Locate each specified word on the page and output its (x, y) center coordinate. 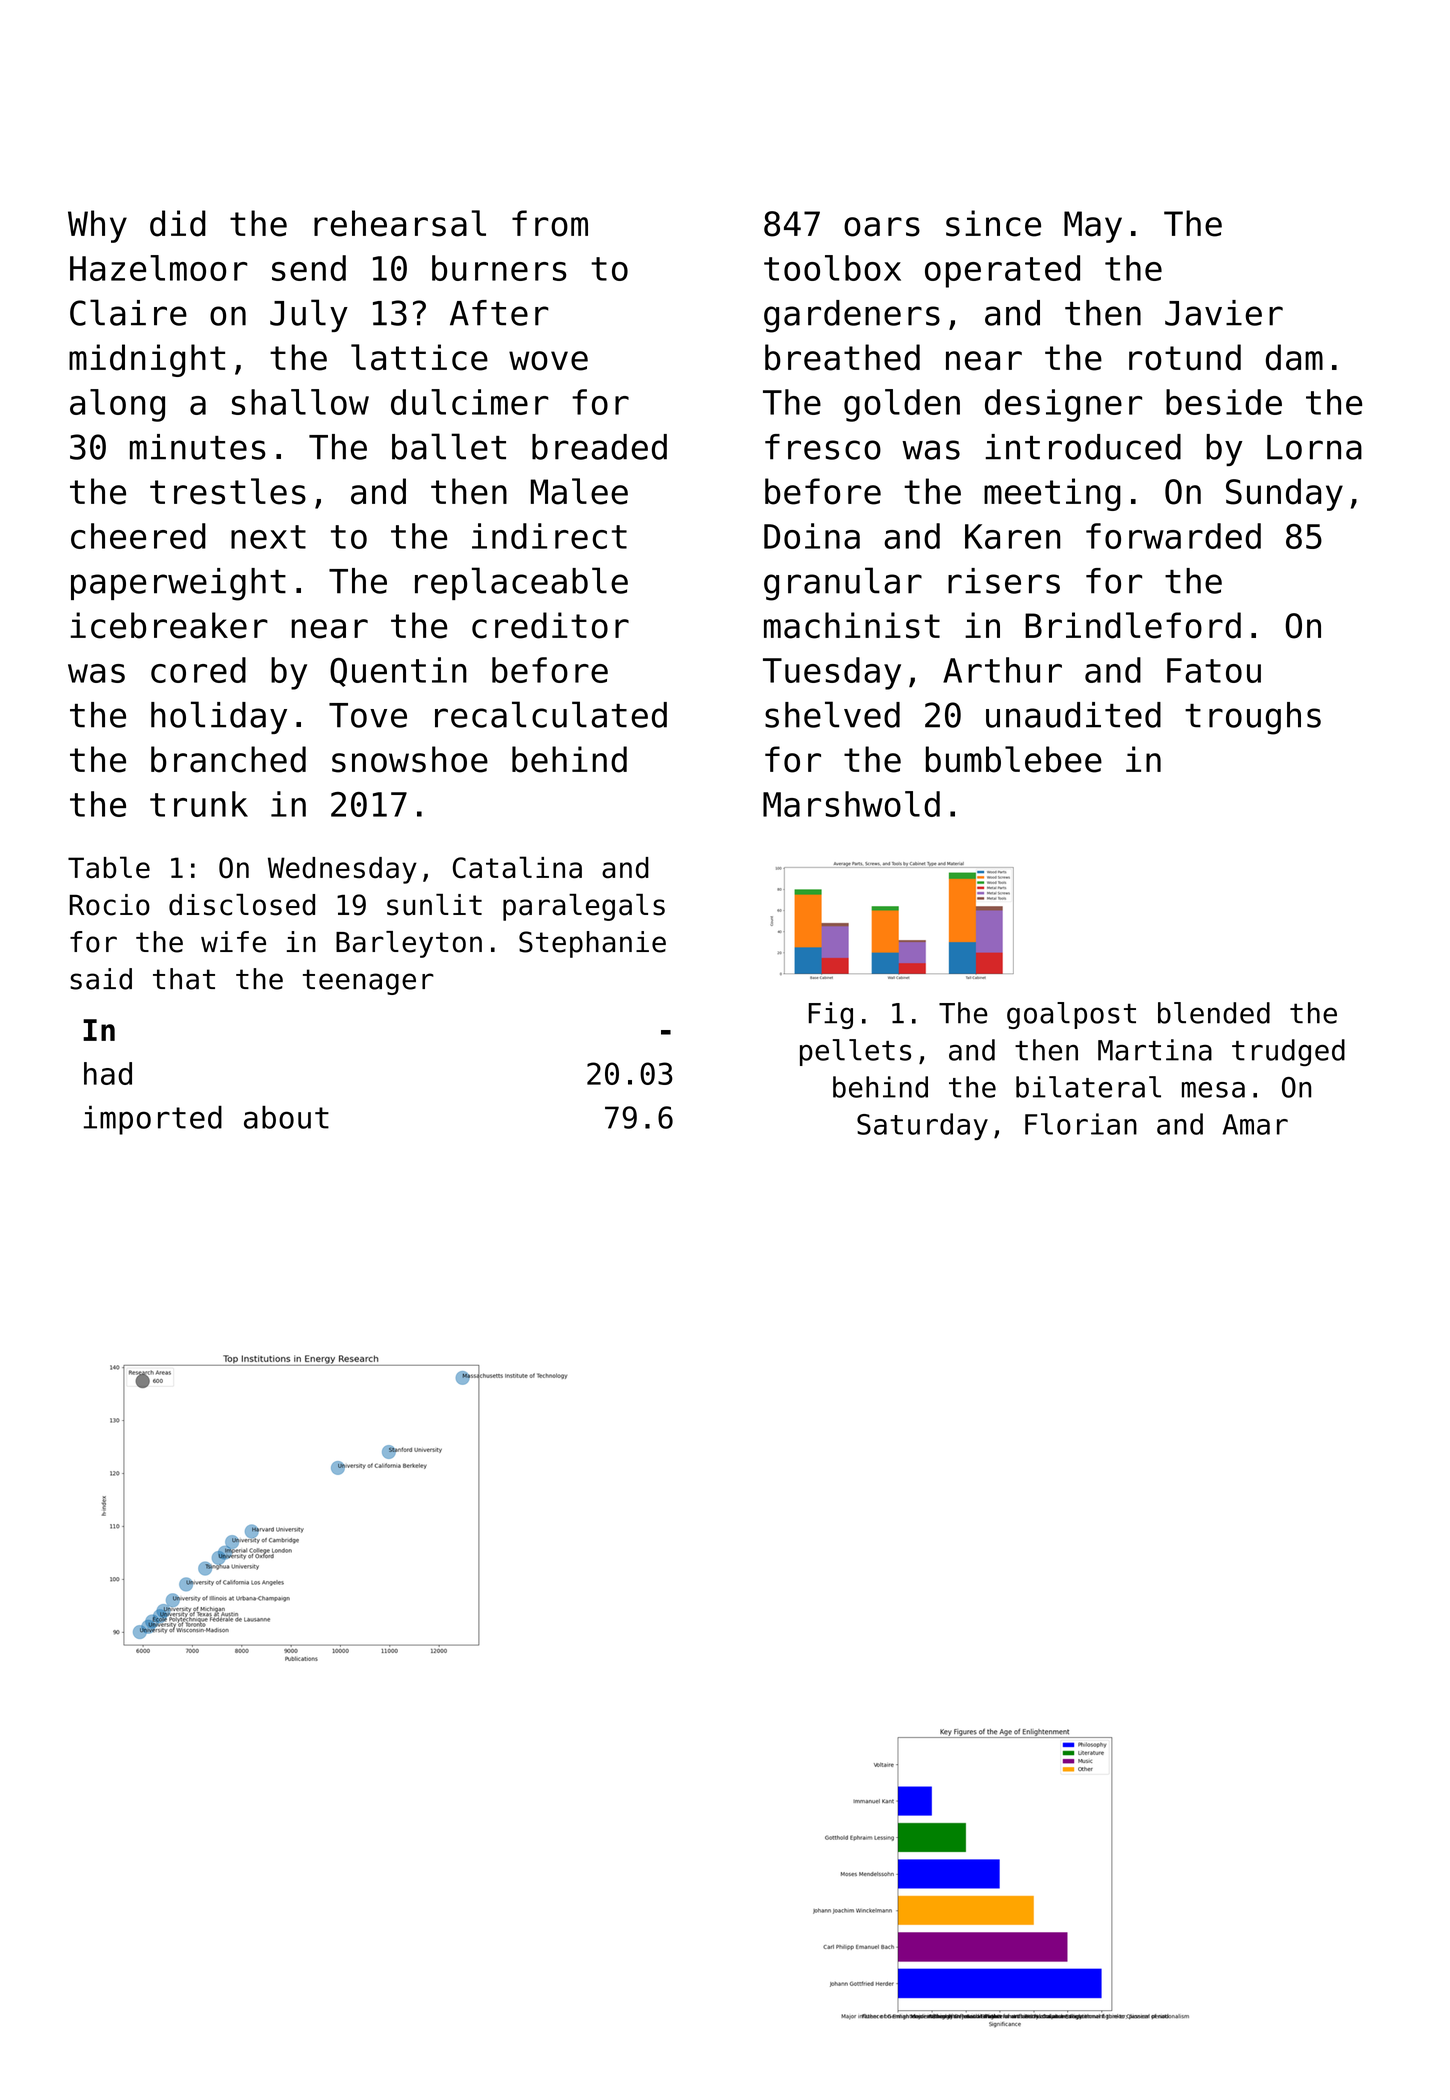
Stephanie (592, 944)
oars (882, 227)
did (178, 223)
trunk (199, 804)
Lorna (1314, 447)
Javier (1224, 313)
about (286, 1117)
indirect (549, 536)
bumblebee (1014, 759)
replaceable (521, 583)
